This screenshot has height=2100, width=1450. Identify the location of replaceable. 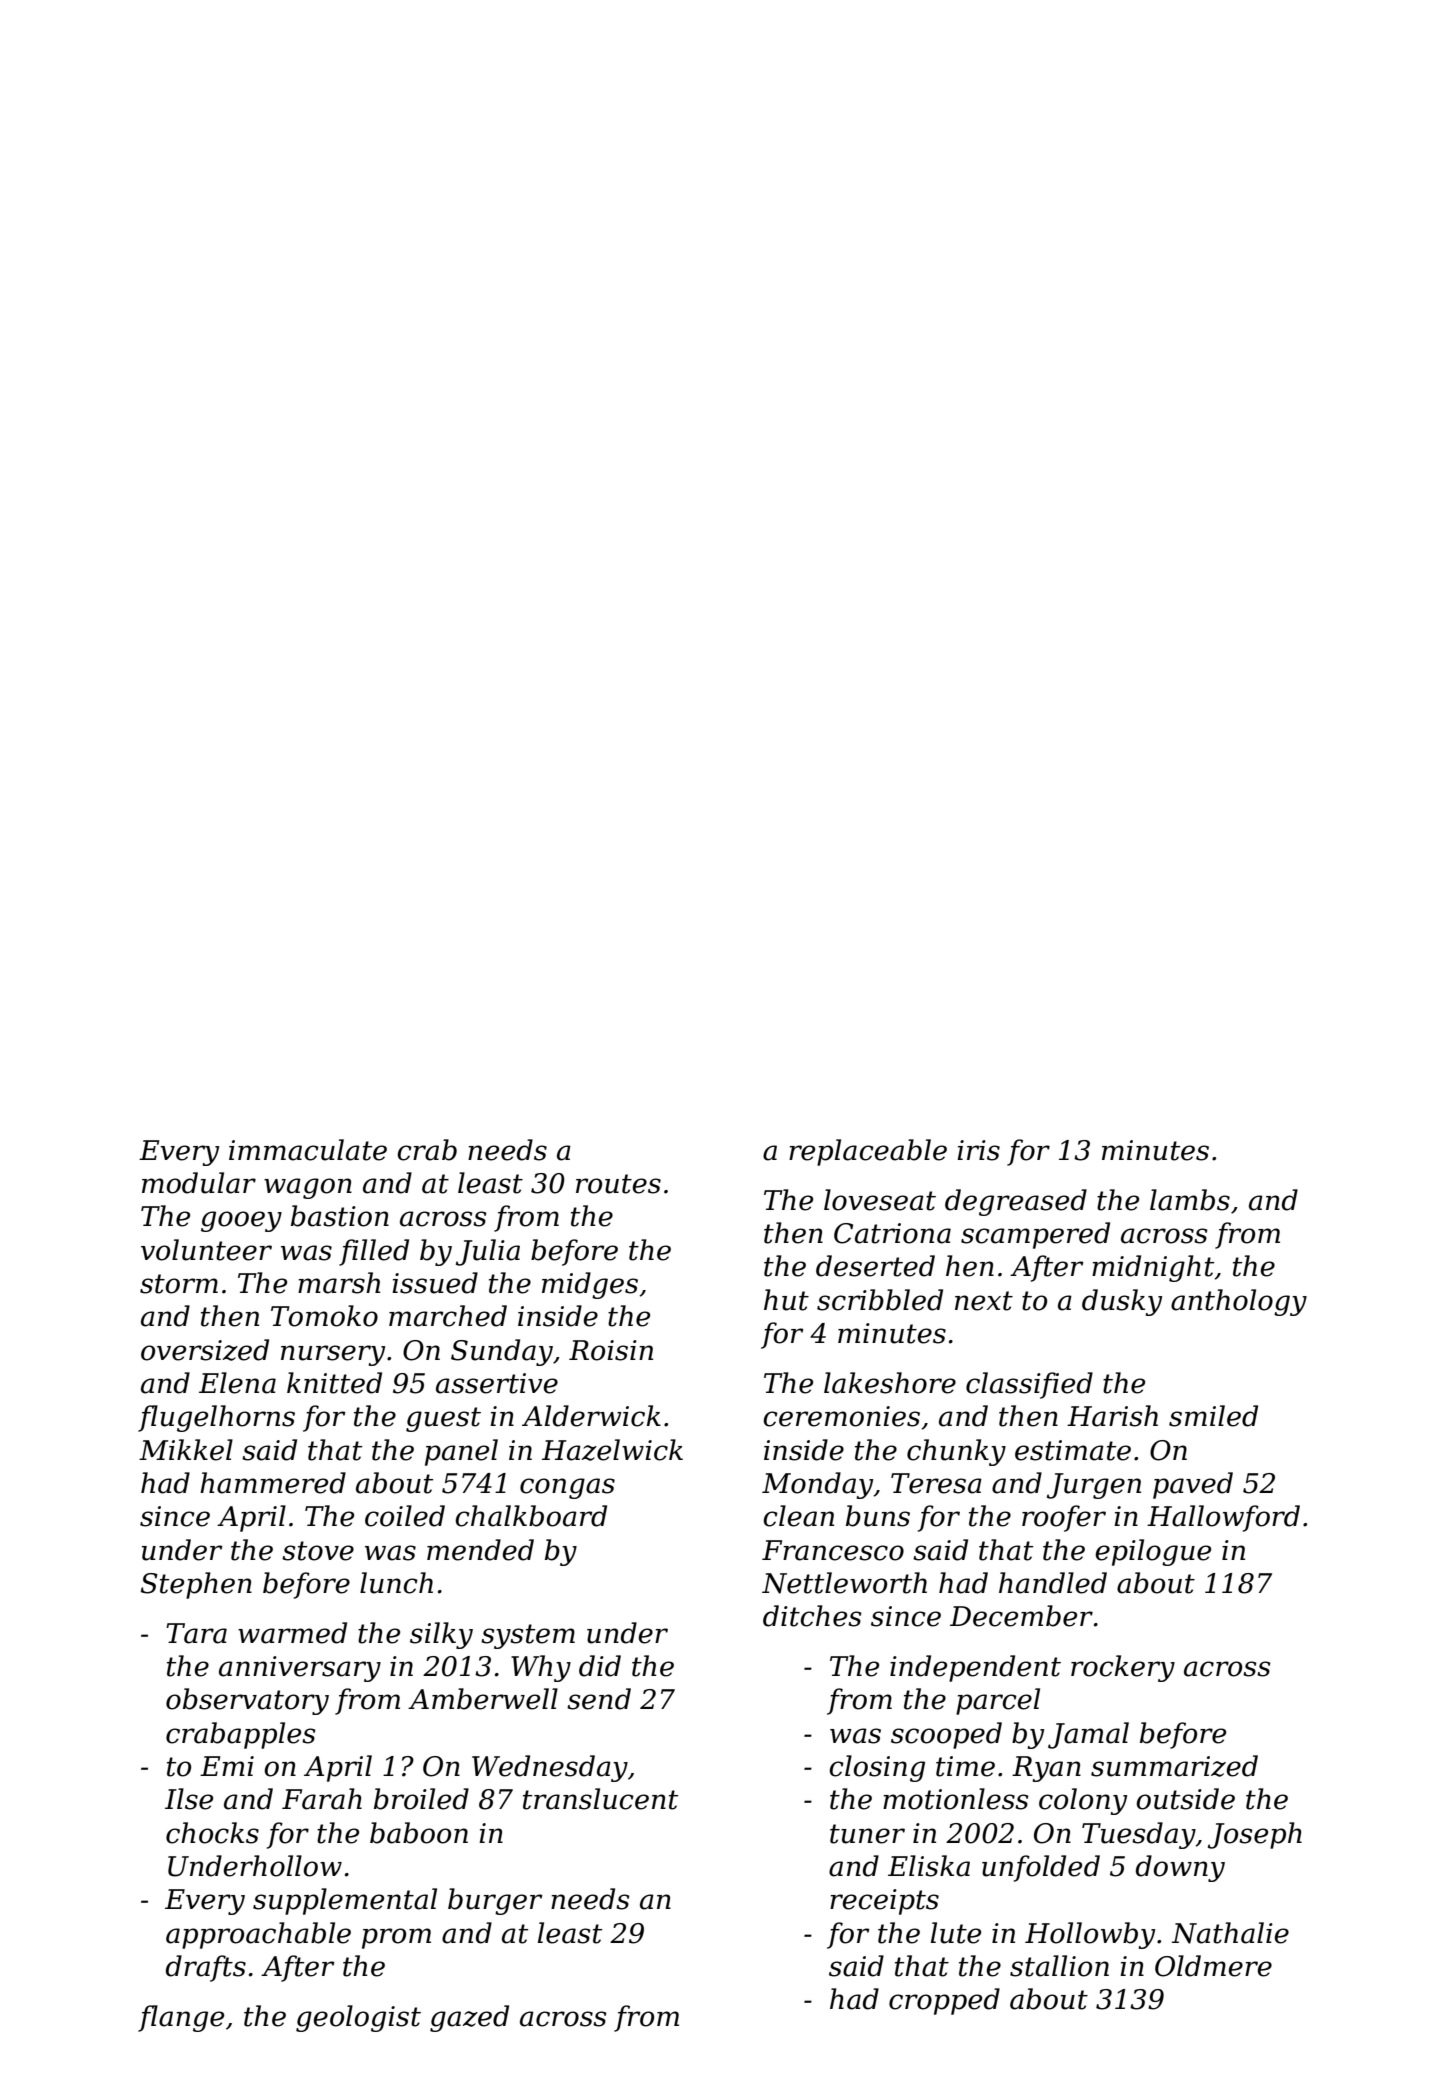
(868, 1152).
